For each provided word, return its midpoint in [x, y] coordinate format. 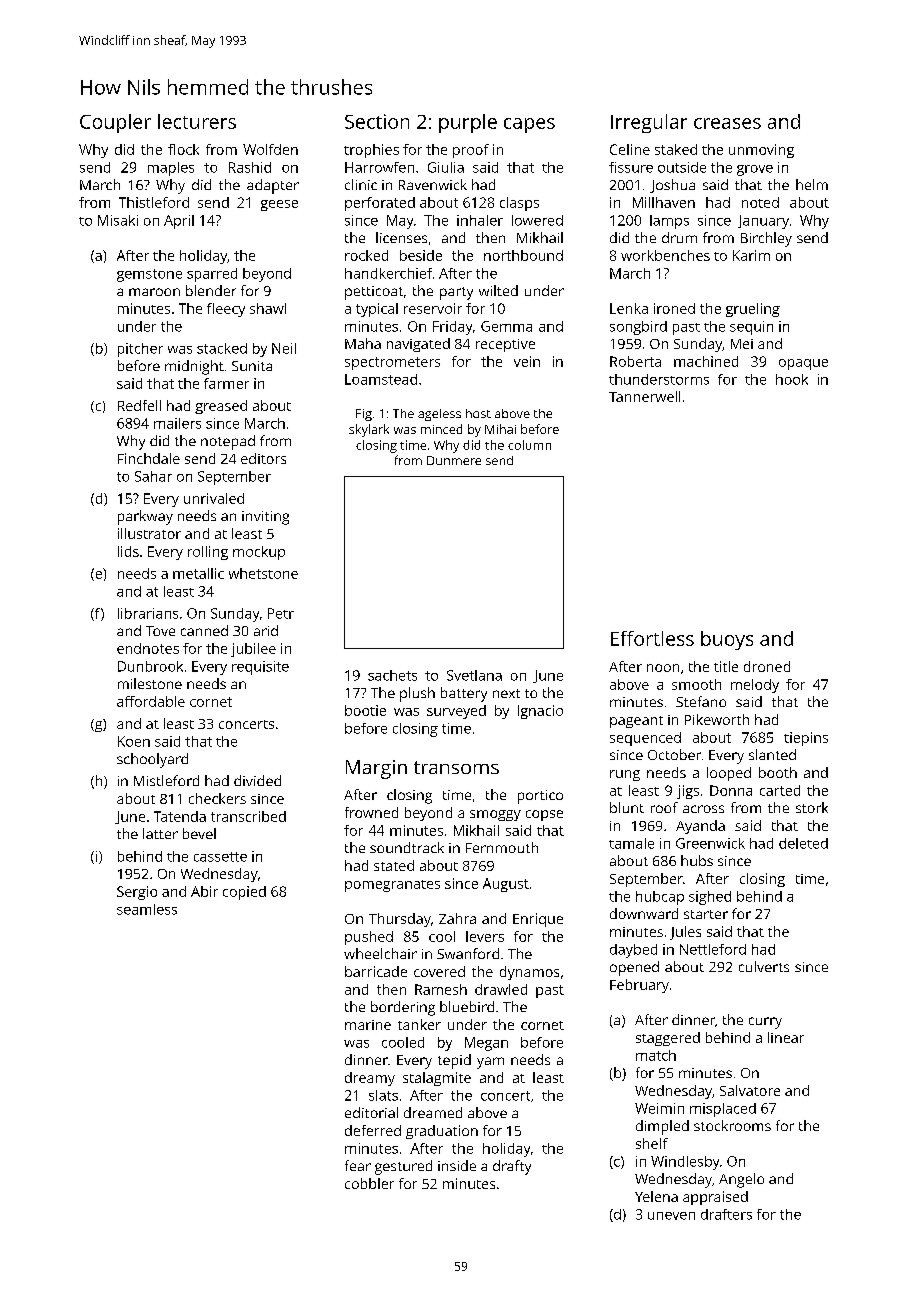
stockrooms [732, 1125]
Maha [363, 343]
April [179, 222]
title [726, 666]
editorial [371, 1112]
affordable [151, 701]
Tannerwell [644, 396]
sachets [392, 675]
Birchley [766, 239]
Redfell [139, 405]
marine [368, 1025]
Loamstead [381, 379]
